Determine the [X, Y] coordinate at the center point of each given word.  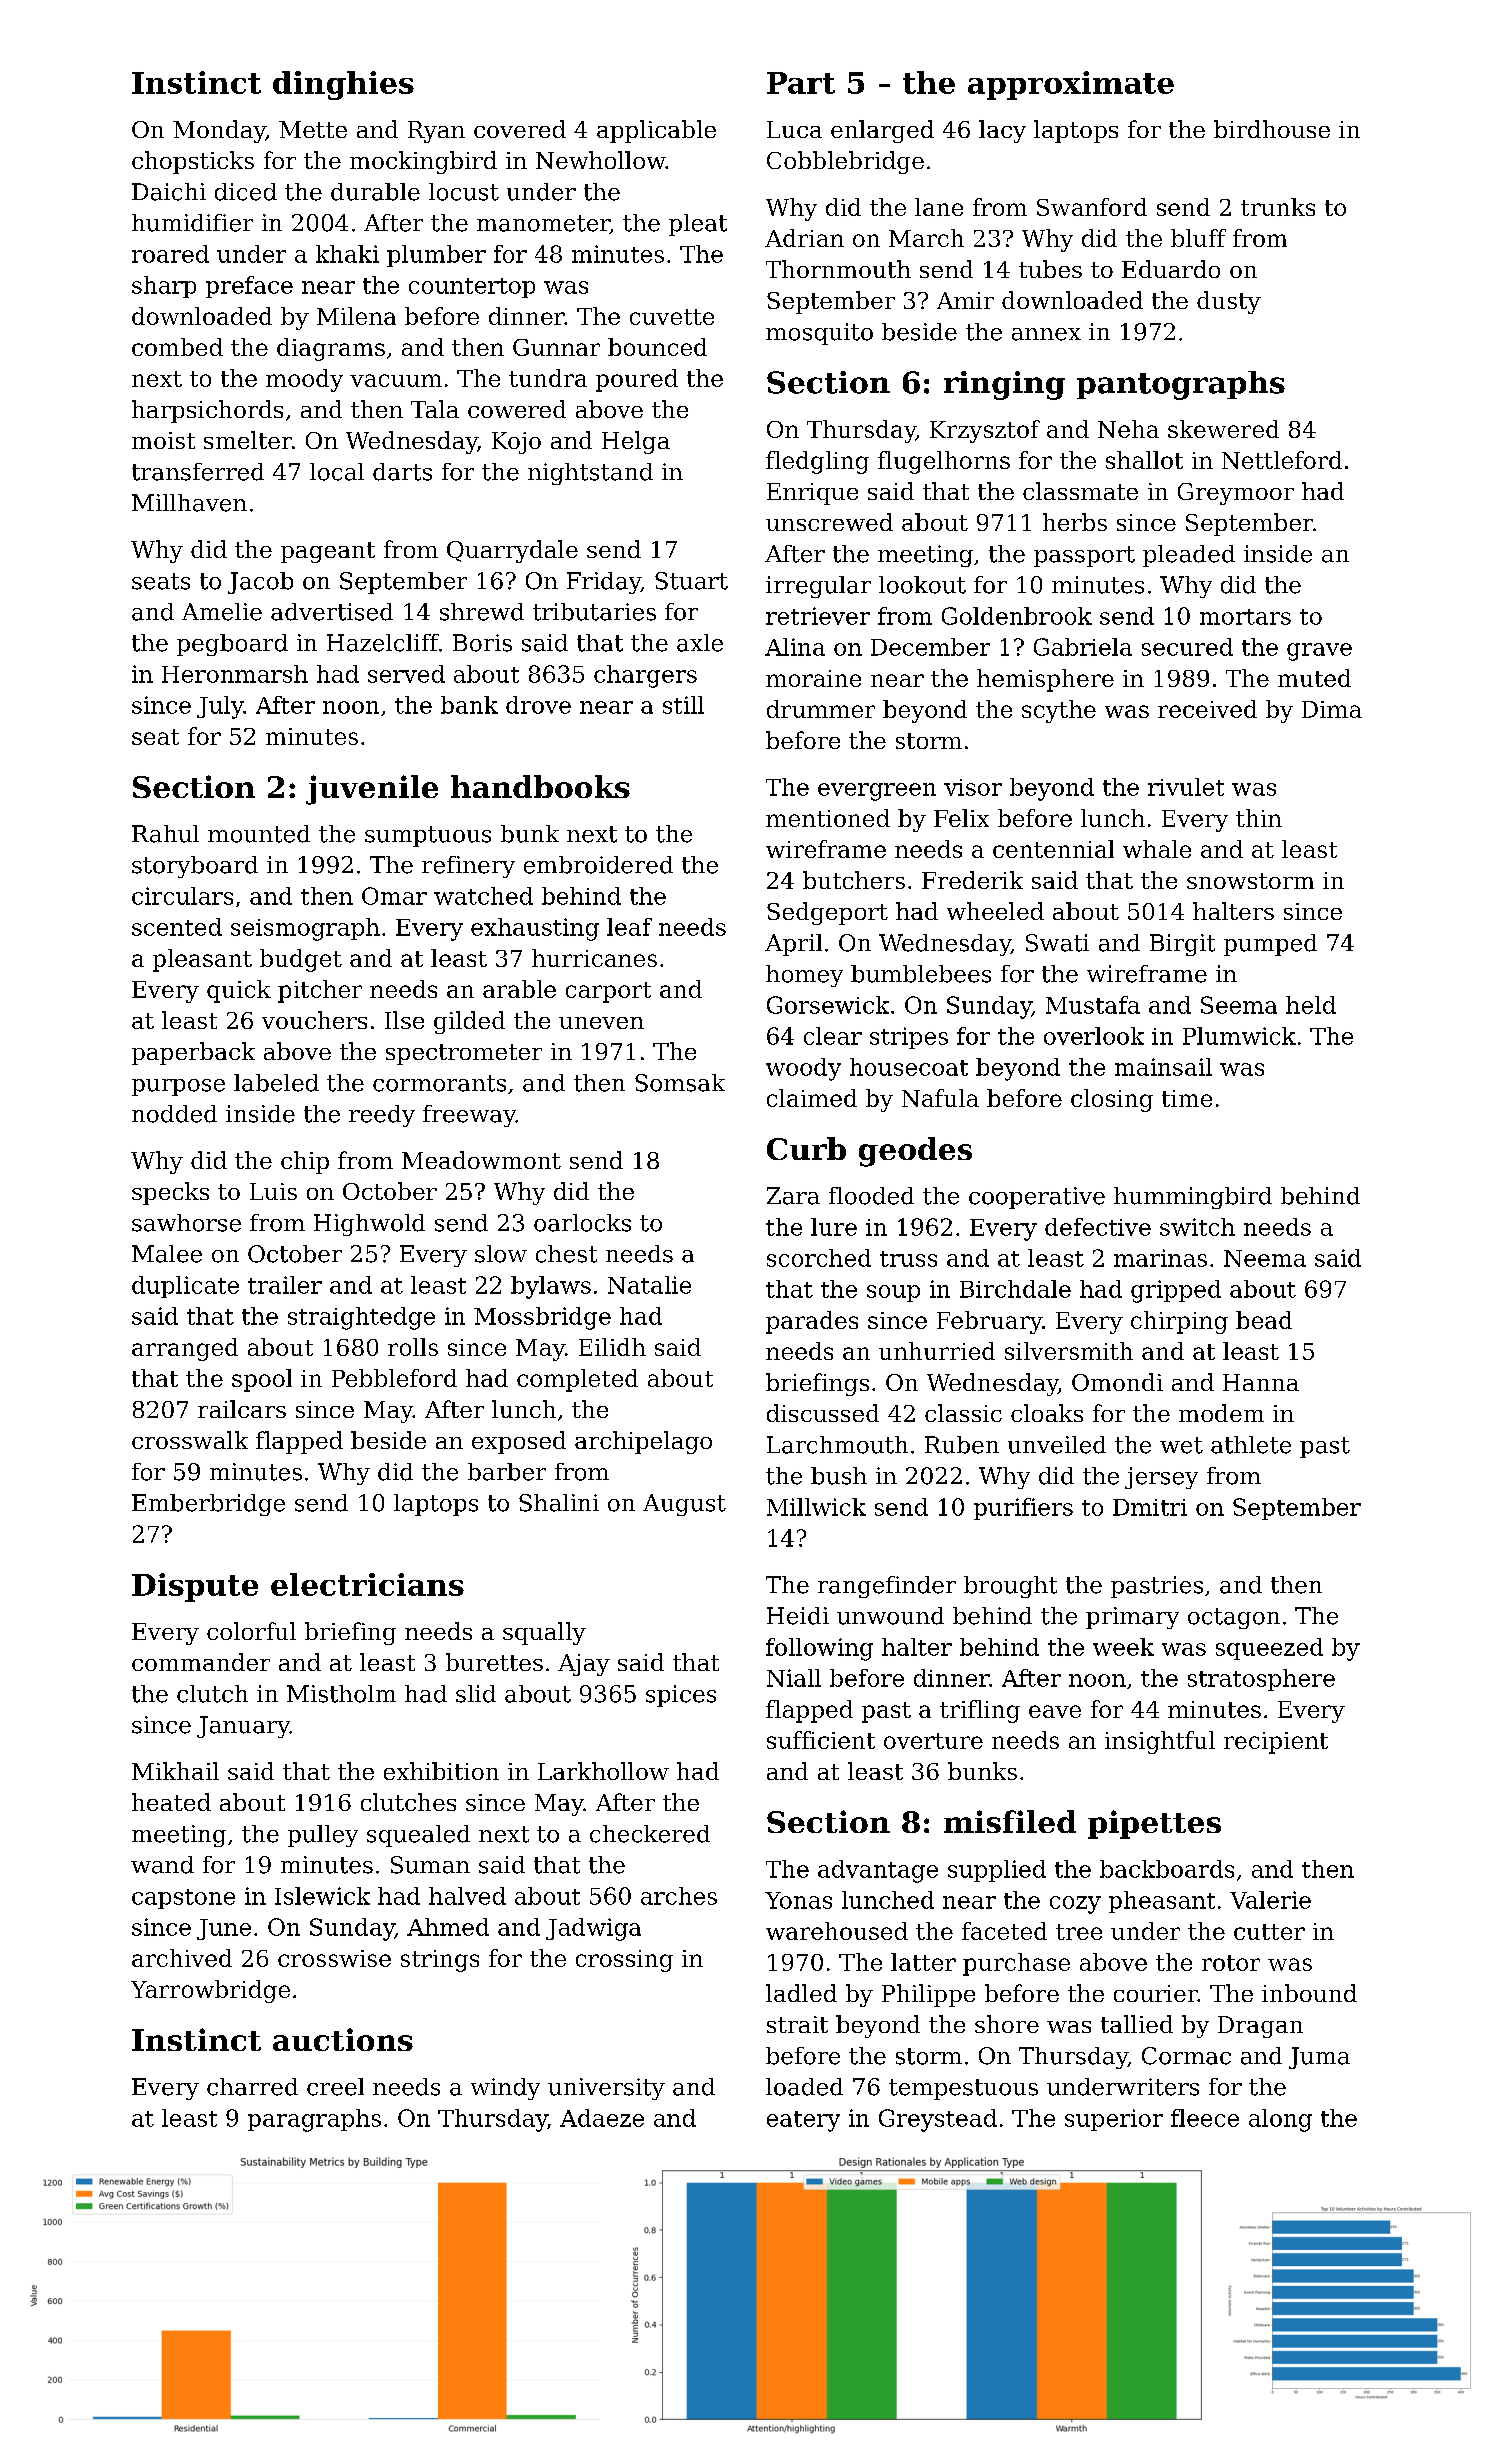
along [1280, 2120]
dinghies [343, 85]
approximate [1071, 85]
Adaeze [602, 2118]
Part [801, 83]
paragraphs [314, 2120]
